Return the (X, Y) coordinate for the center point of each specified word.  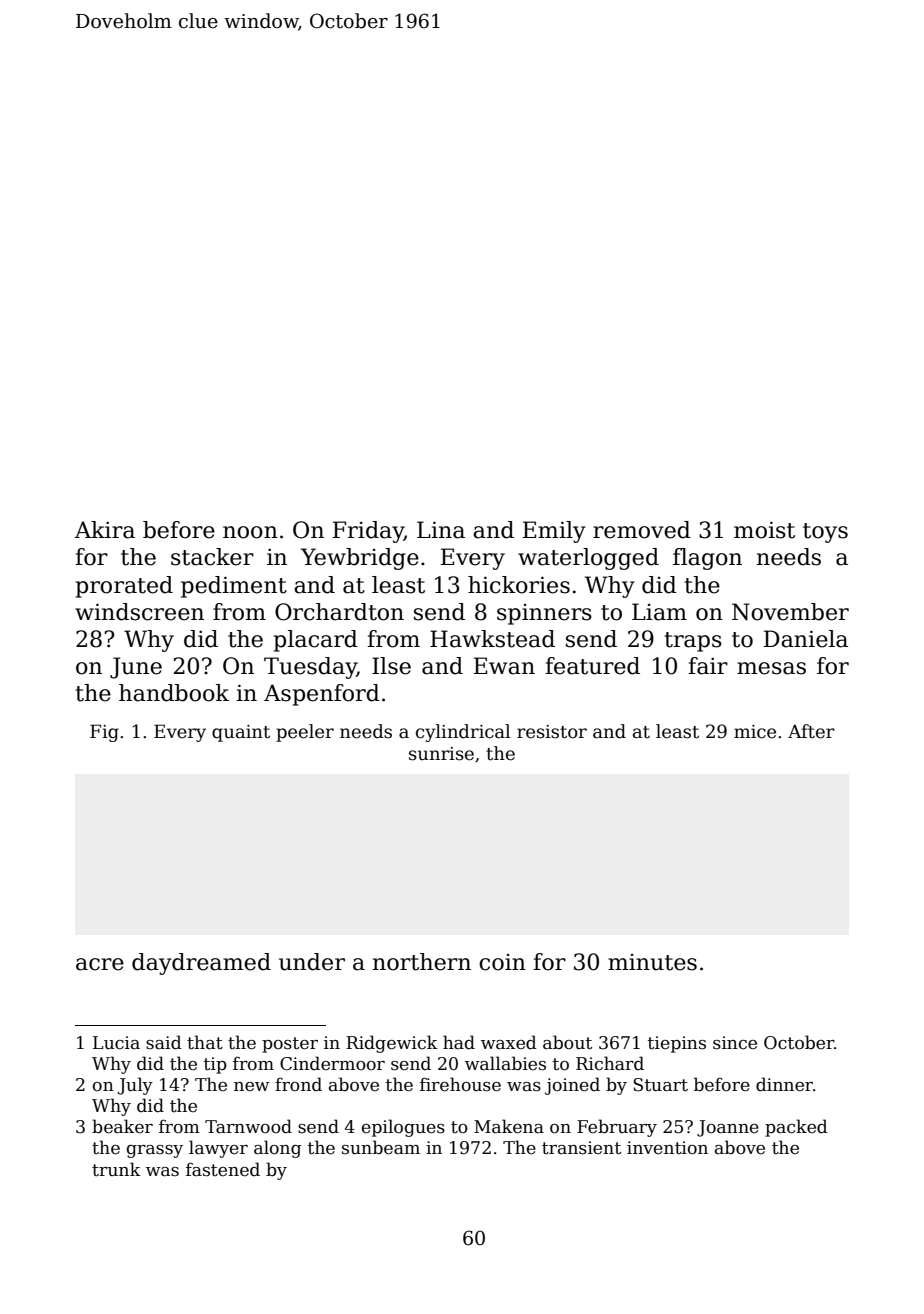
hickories (519, 585)
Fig (104, 733)
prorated (124, 587)
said (164, 1042)
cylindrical (463, 733)
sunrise (441, 754)
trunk (116, 1169)
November (790, 612)
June (136, 668)
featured (592, 666)
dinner (784, 1084)
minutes (652, 962)
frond (298, 1084)
